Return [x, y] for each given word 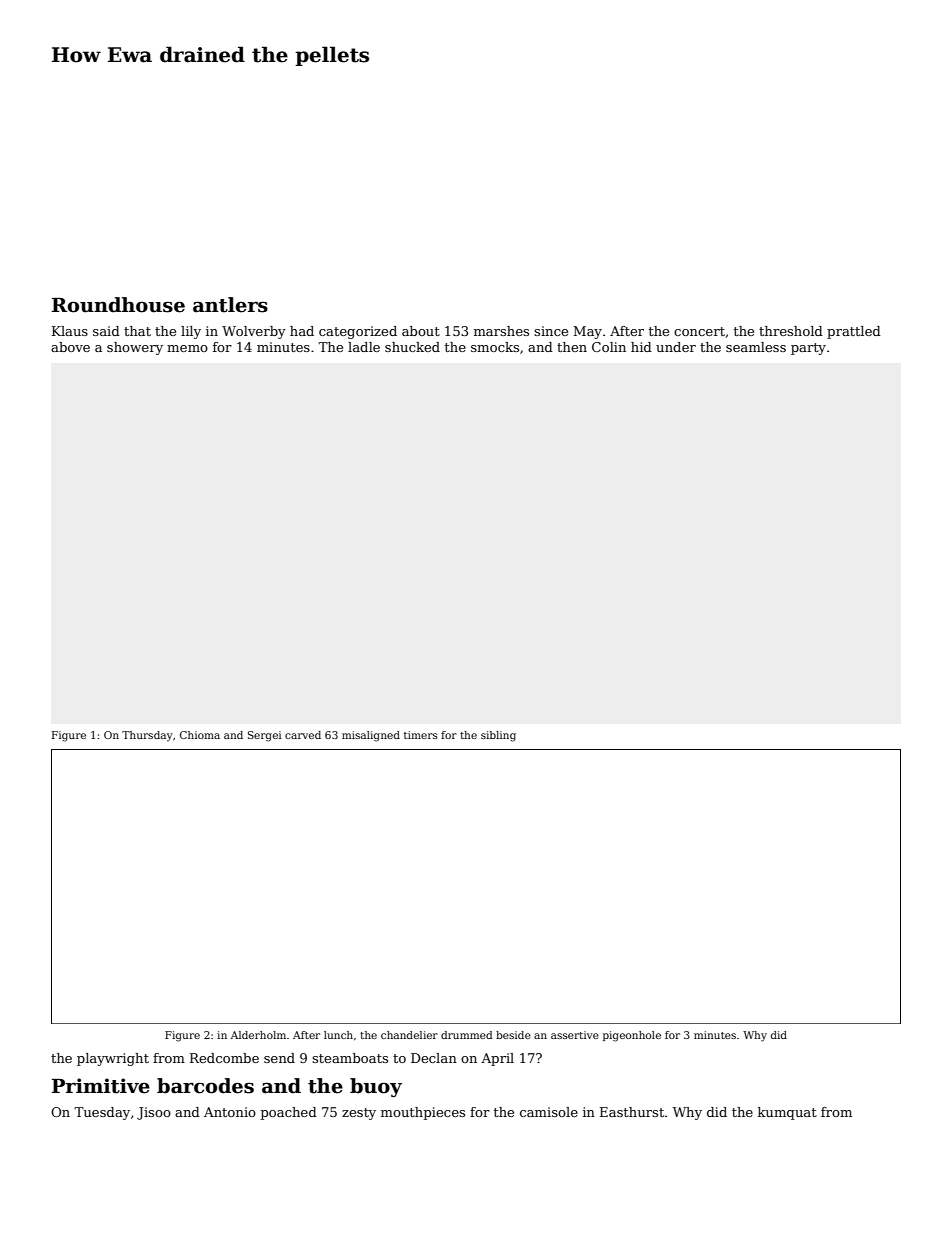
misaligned [371, 736]
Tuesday [102, 1113]
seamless [756, 347]
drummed [467, 1035]
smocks [495, 347]
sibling [498, 736]
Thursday [147, 736]
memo [187, 348]
